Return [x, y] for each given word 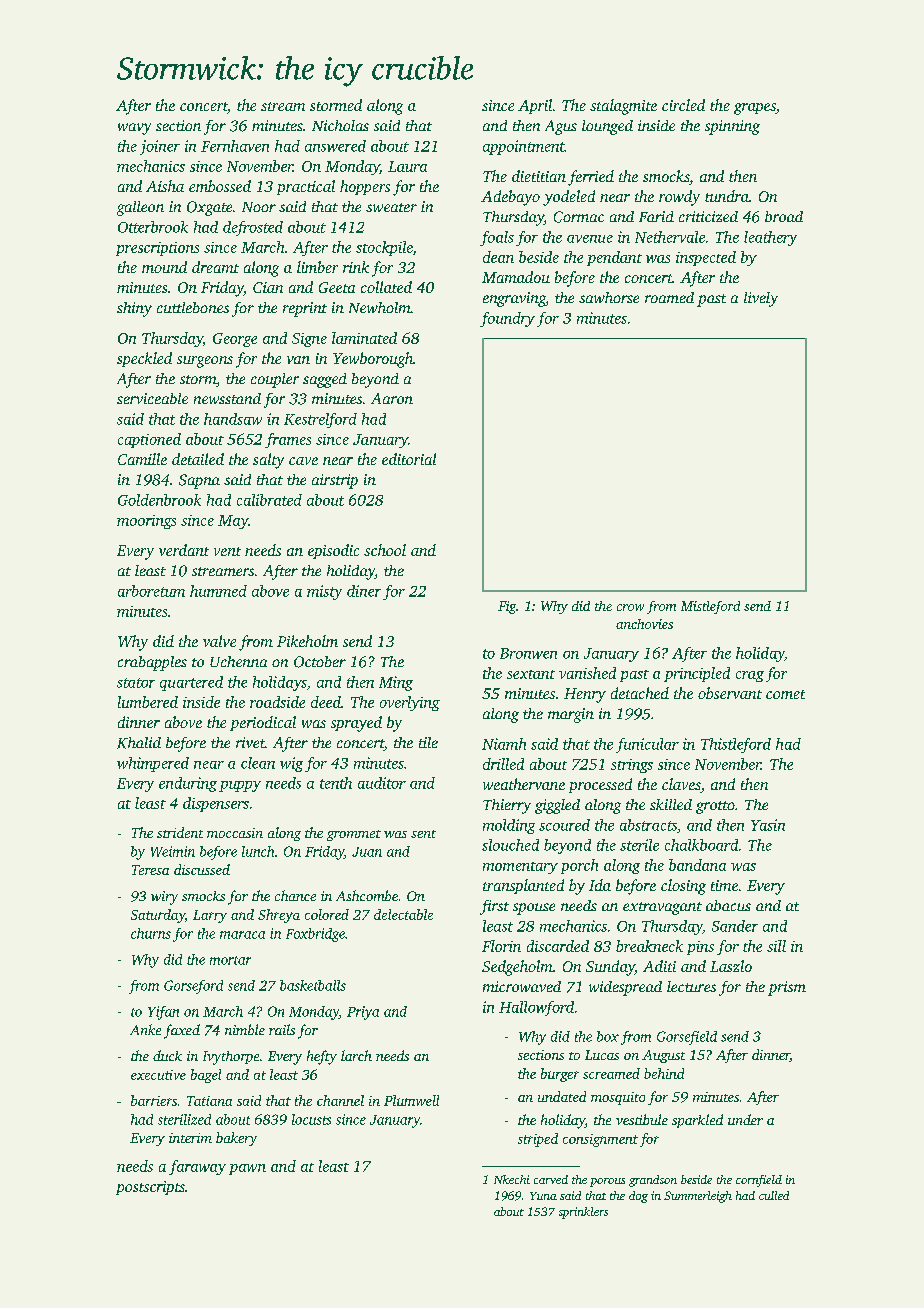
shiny [134, 309]
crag [750, 676]
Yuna [543, 1196]
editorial [409, 459]
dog [638, 1197]
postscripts [150, 1188]
